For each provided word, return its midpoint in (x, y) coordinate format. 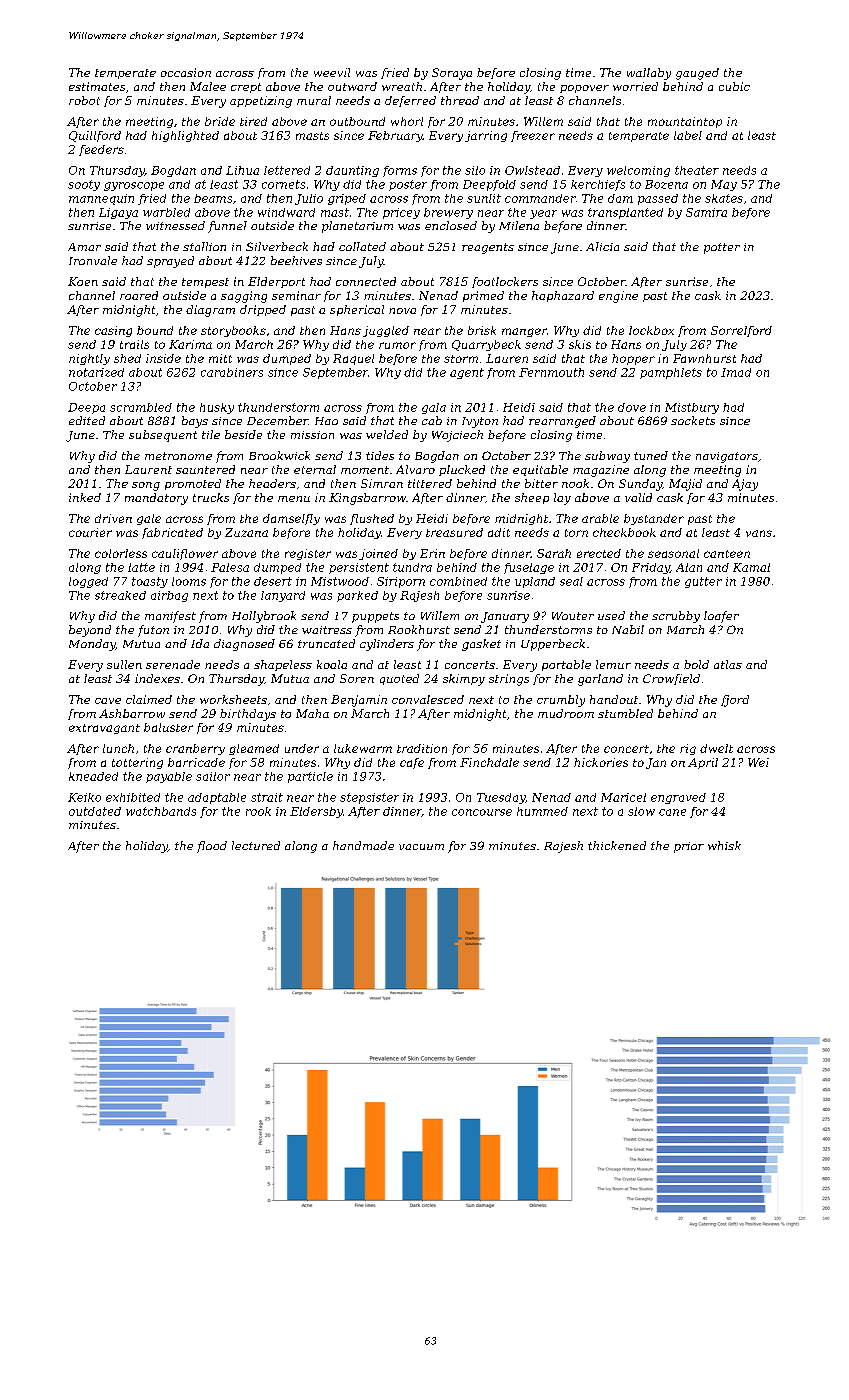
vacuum (421, 847)
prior (689, 847)
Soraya (452, 74)
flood (212, 847)
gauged (697, 74)
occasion (186, 72)
